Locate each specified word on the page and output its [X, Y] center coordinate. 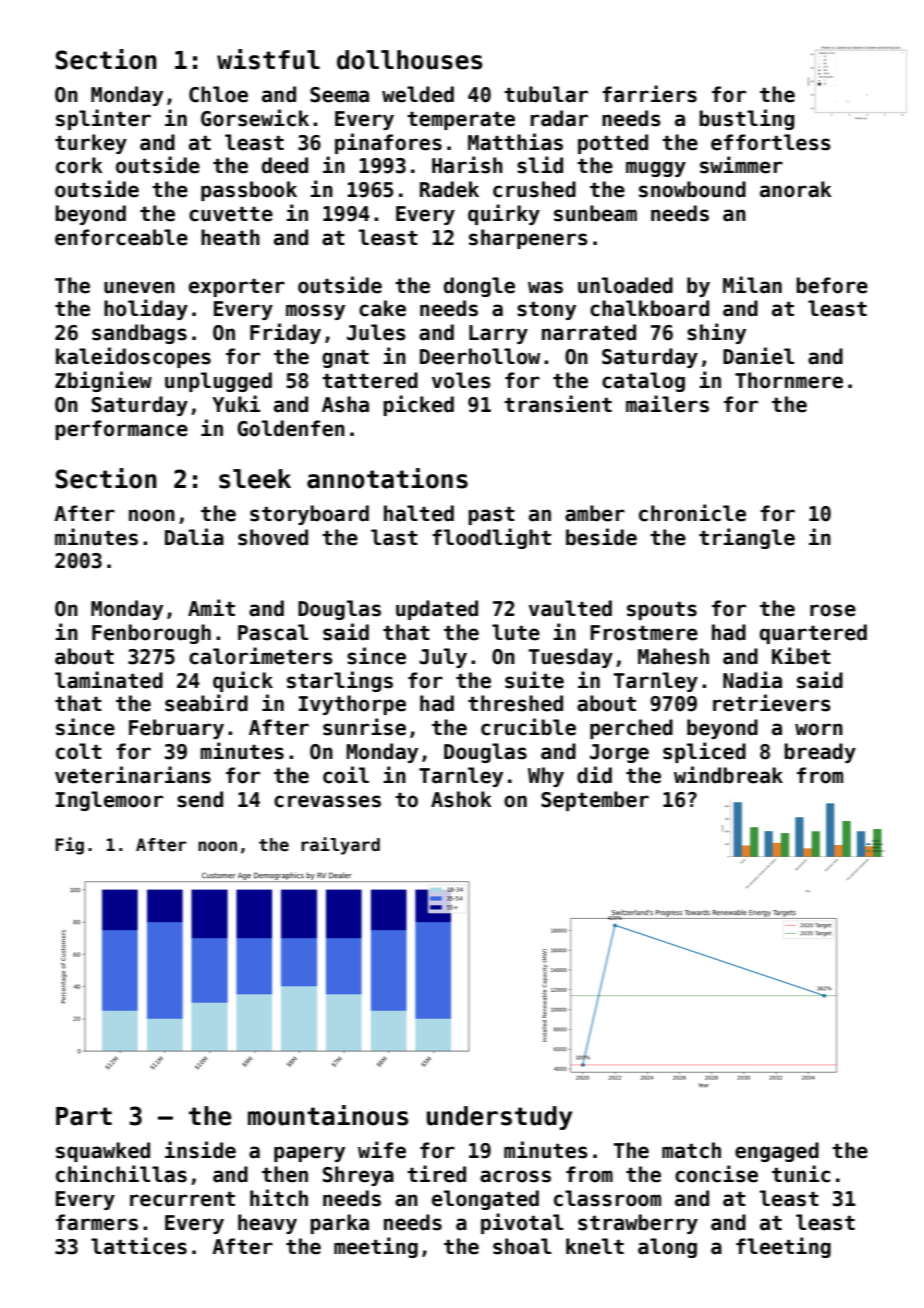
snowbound [692, 189]
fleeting [783, 1247]
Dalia [194, 537]
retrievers [772, 703]
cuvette [231, 214]
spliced [704, 752]
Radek [449, 189]
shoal [522, 1246]
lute [516, 632]
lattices [139, 1246]
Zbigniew [103, 381]
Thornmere [789, 380]
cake [382, 308]
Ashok [461, 799]
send [200, 799]
